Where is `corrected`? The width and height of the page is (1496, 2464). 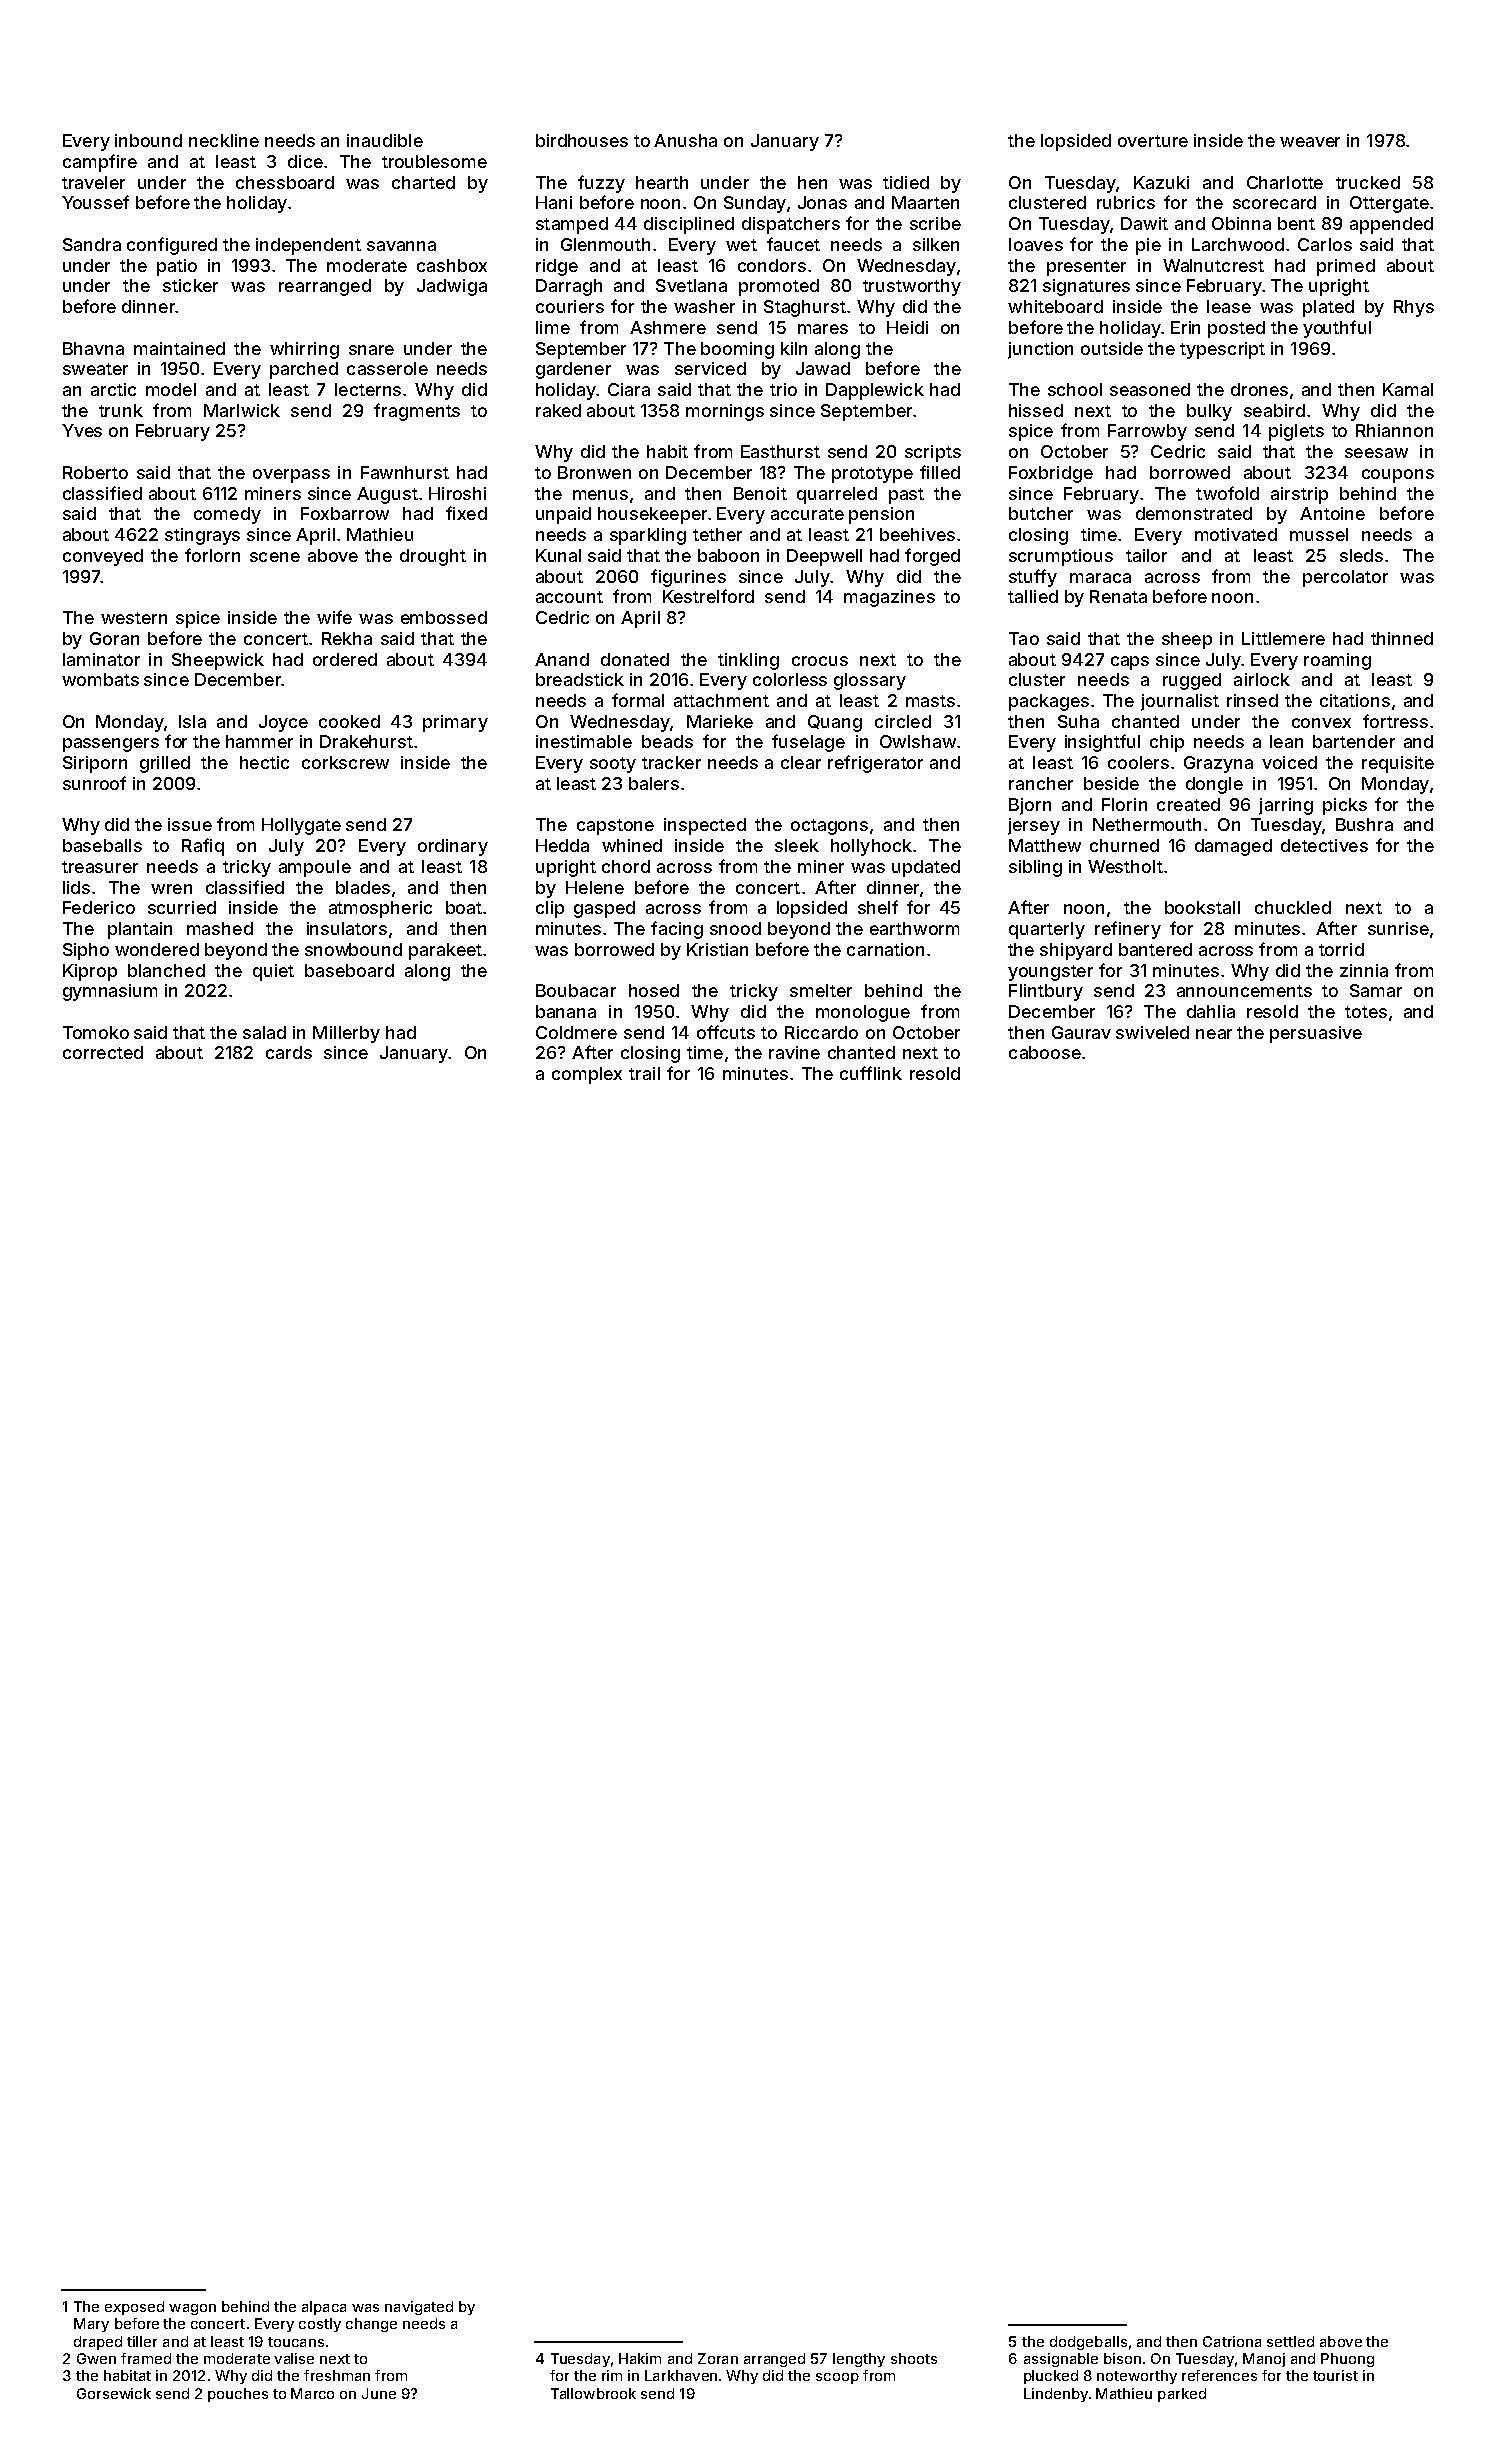 corrected is located at coordinates (103, 1052).
